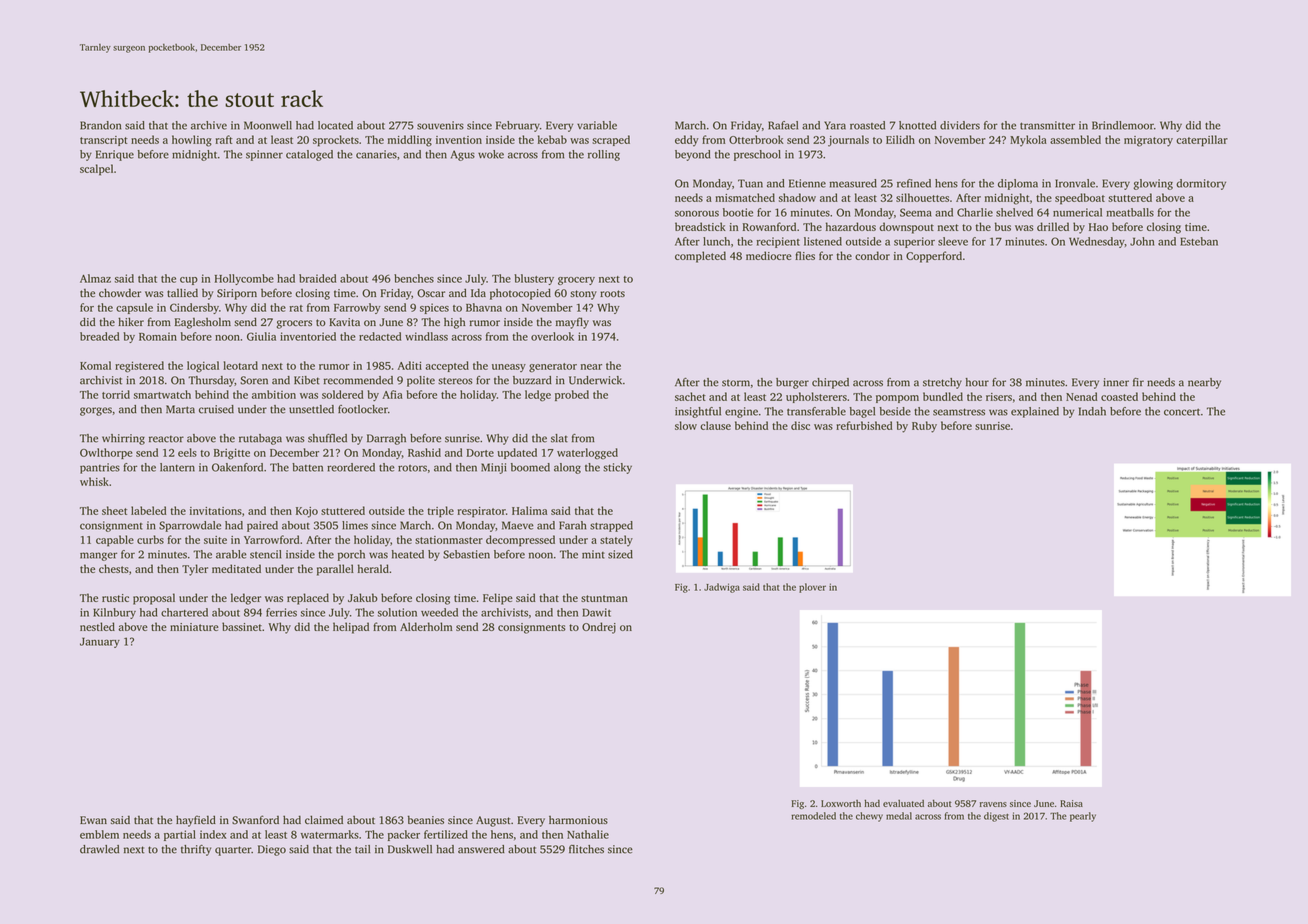  What do you see at coordinates (1014, 212) in the screenshot?
I see `shelved` at bounding box center [1014, 212].
